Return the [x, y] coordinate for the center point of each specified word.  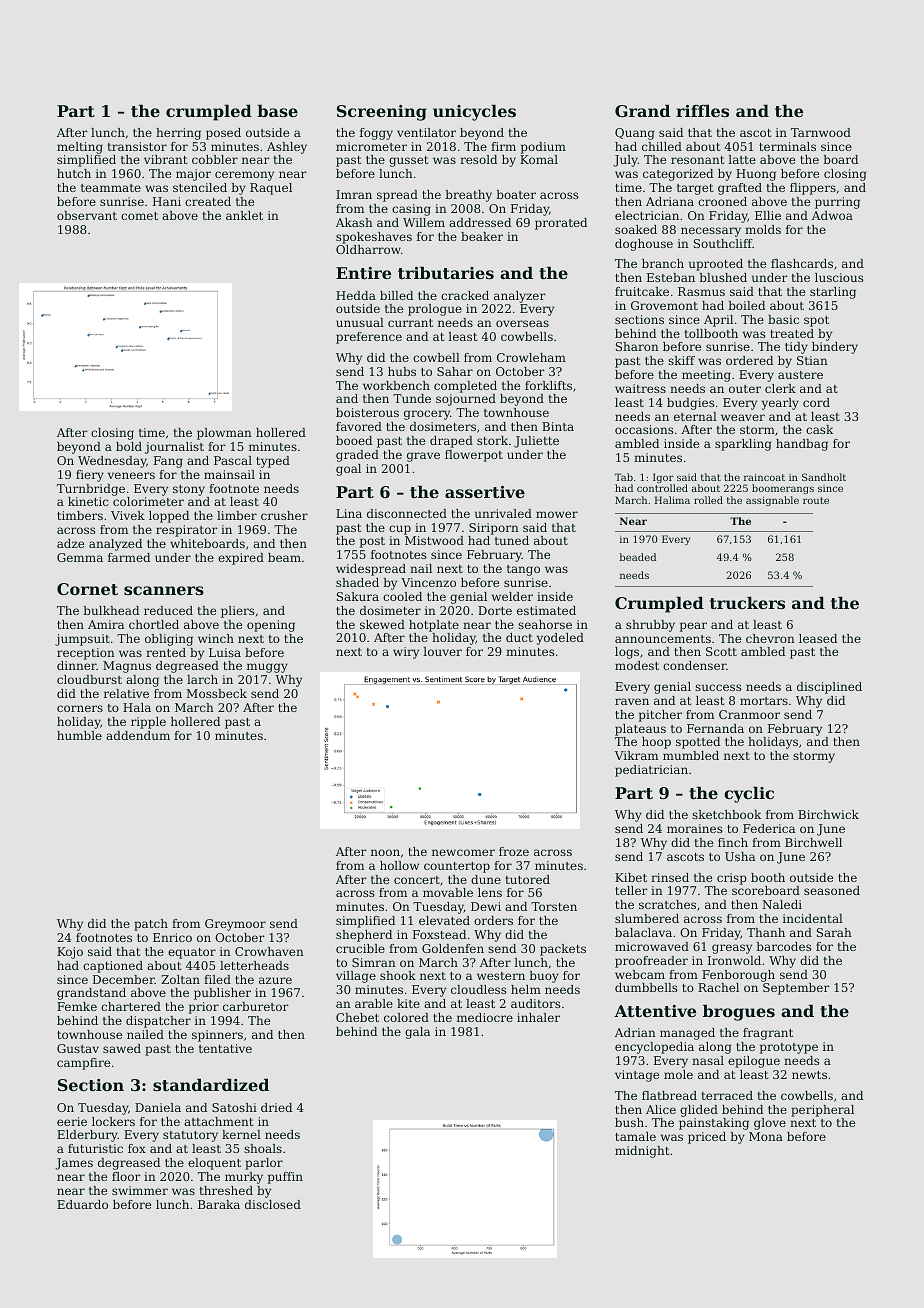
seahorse [545, 624]
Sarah [834, 932]
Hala [137, 707]
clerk [780, 388]
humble [79, 735]
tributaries [446, 272]
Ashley [287, 148]
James [74, 1164]
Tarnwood [821, 132]
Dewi [486, 906]
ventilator [426, 132]
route [816, 500]
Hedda [356, 295]
